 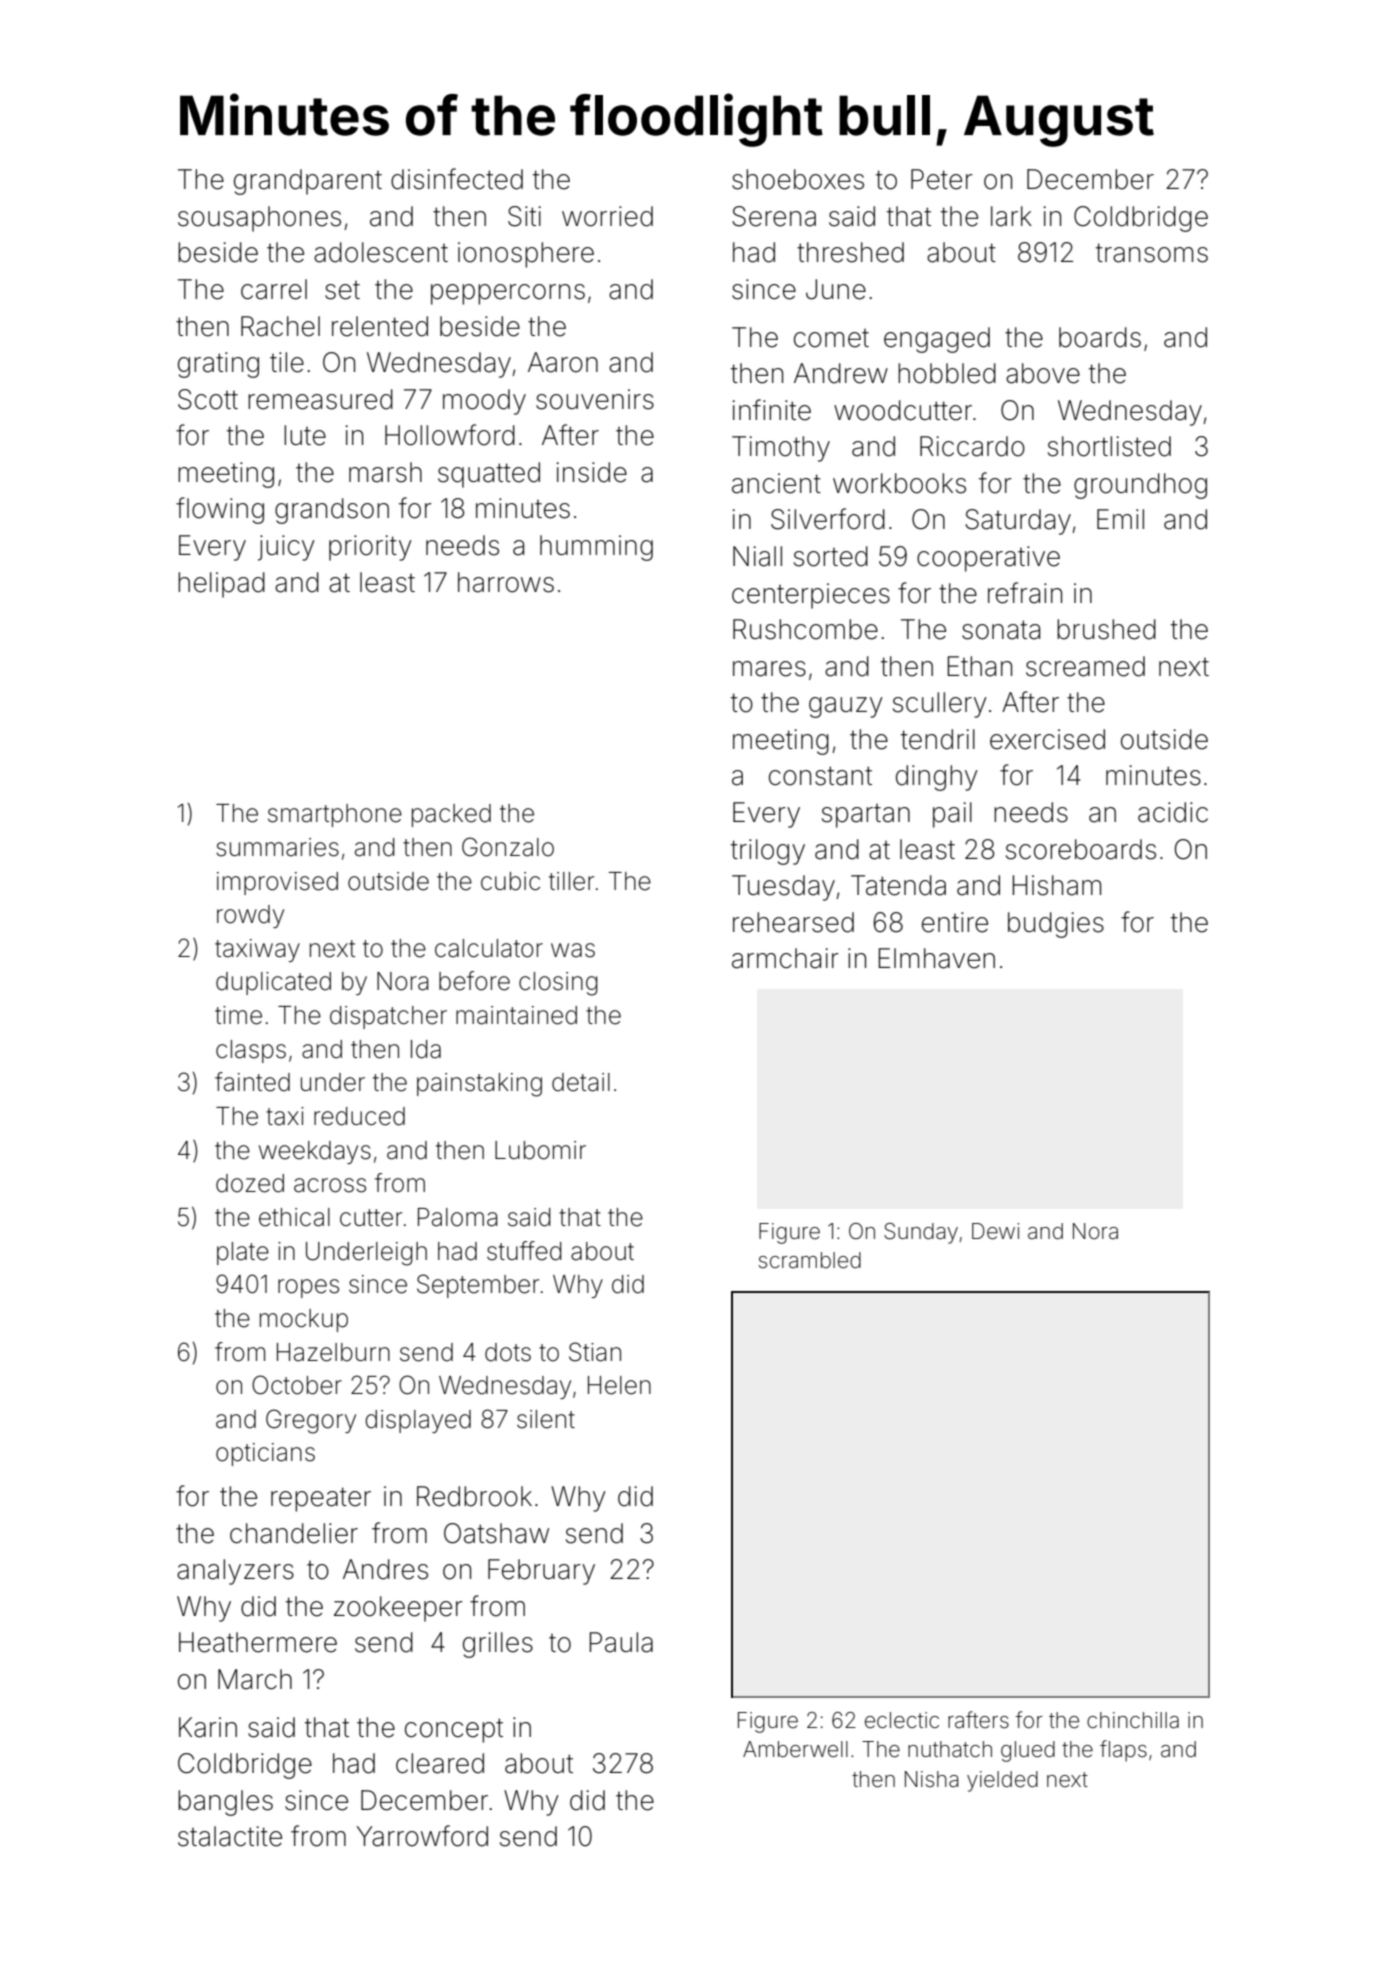 What do you see at coordinates (230, 1836) in the image?
I see `stalactite` at bounding box center [230, 1836].
